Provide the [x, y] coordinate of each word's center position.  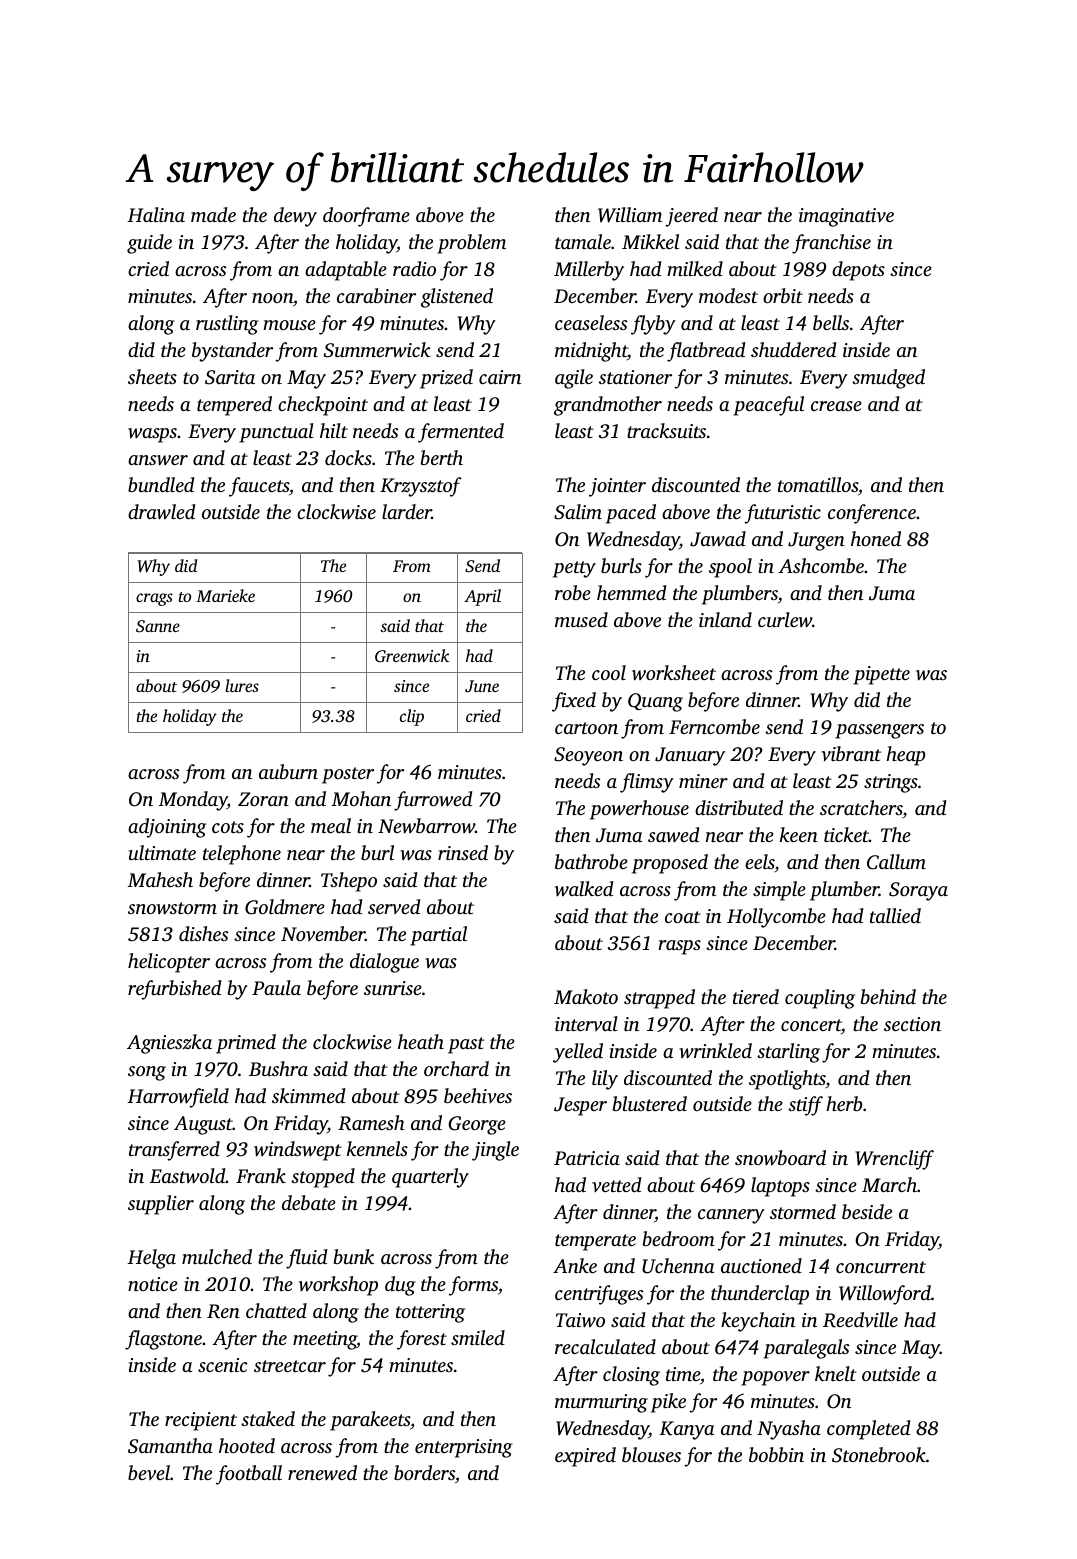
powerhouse [639, 810]
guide [149, 244]
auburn [288, 771]
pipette [881, 675]
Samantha [170, 1446]
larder [407, 511]
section [912, 1024]
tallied [895, 915]
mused [581, 619]
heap [905, 756]
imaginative [846, 217]
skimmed [309, 1095]
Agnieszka [169, 1044]
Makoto [586, 996]
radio [414, 268]
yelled [578, 1053]
